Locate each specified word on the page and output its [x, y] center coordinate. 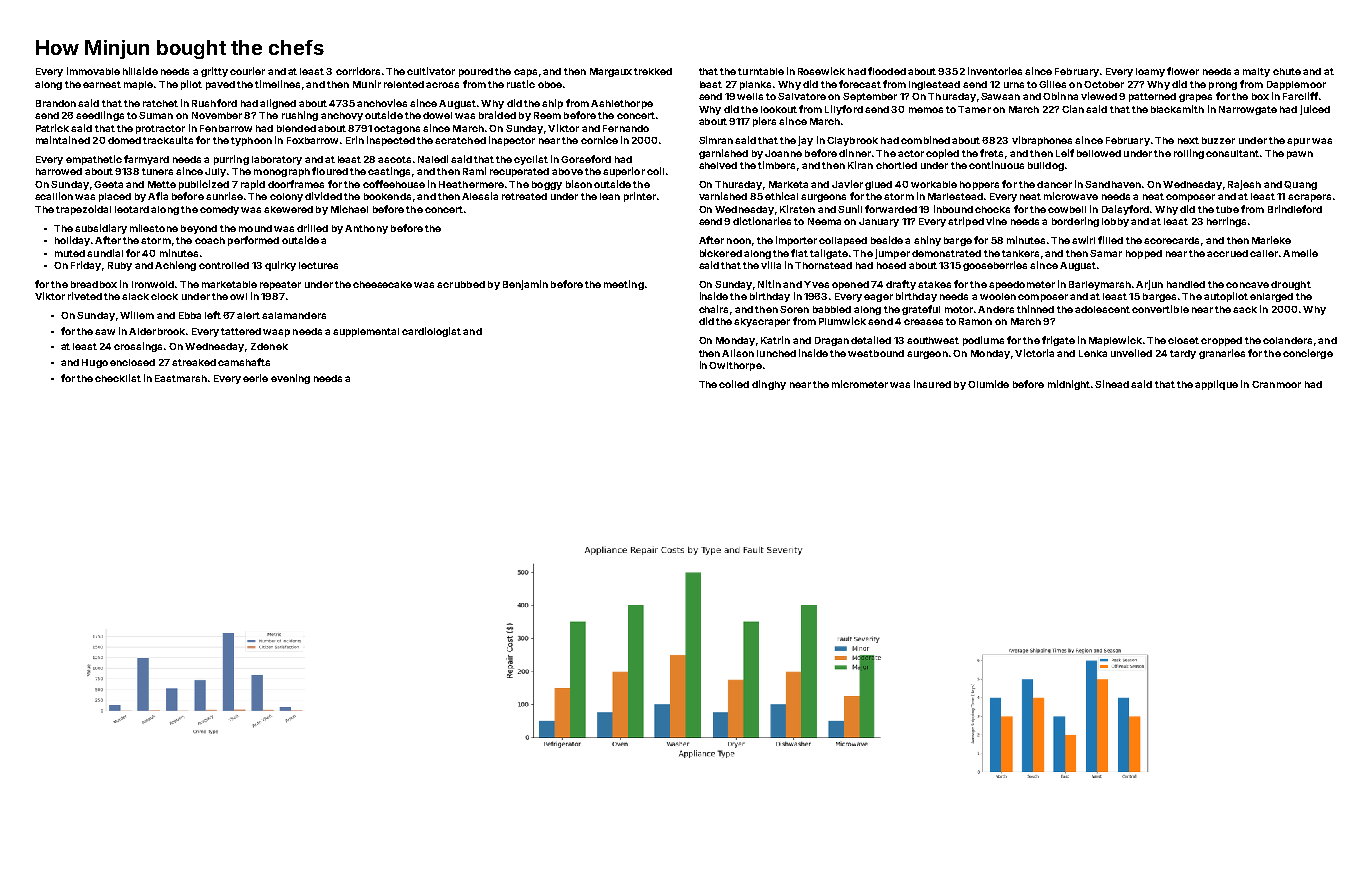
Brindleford [1295, 209]
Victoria [1034, 353]
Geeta [108, 184]
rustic [521, 84]
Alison [738, 353]
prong [1223, 86]
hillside [140, 71]
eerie [255, 378]
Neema [824, 221]
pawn [1300, 155]
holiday [72, 241]
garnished [723, 154]
